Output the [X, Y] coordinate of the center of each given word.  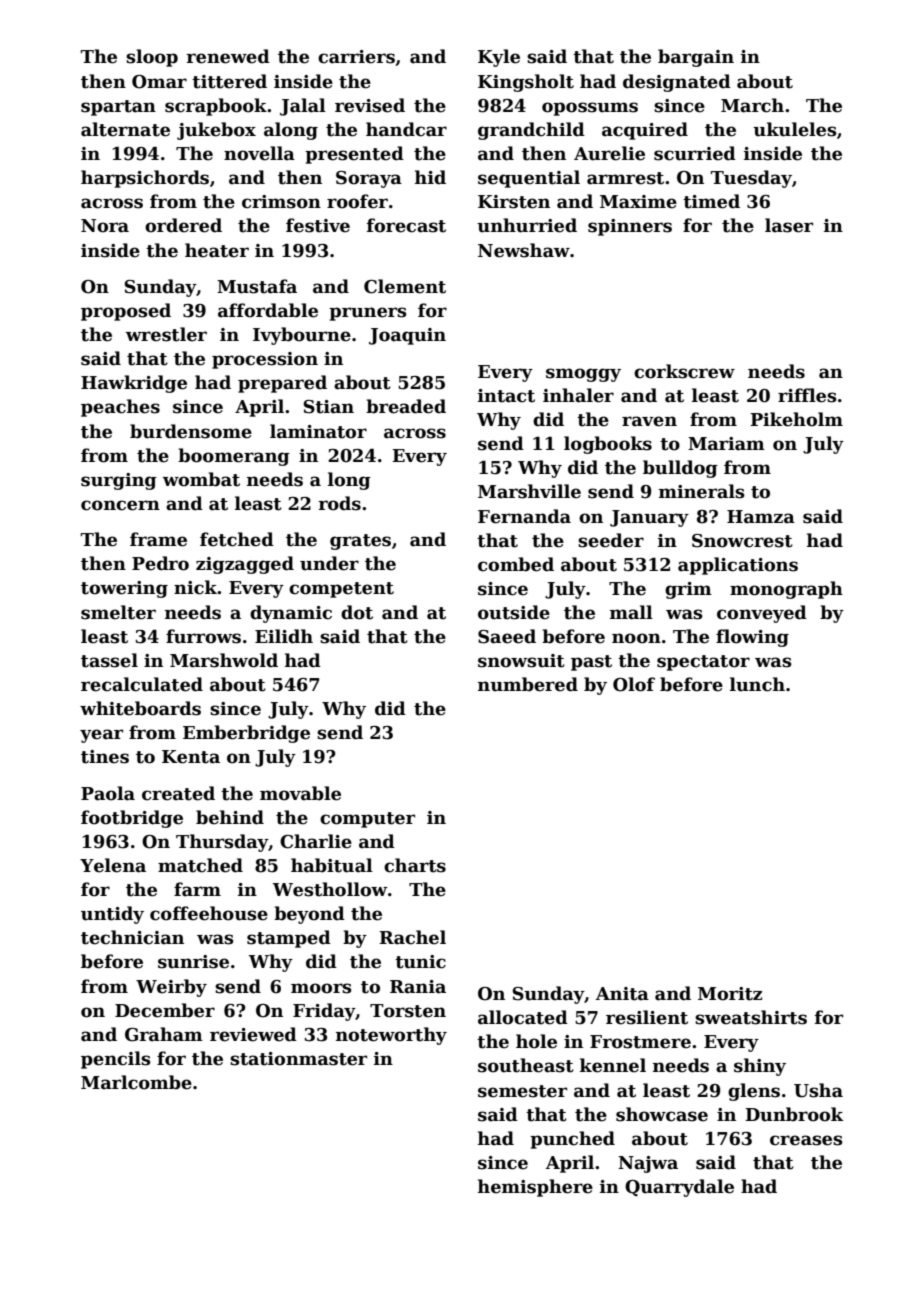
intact [506, 396]
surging [119, 481]
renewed [228, 56]
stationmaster [298, 1059]
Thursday [222, 843]
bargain [696, 58]
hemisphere [535, 1188]
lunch [757, 684]
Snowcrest [742, 541]
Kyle [499, 58]
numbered [528, 684]
